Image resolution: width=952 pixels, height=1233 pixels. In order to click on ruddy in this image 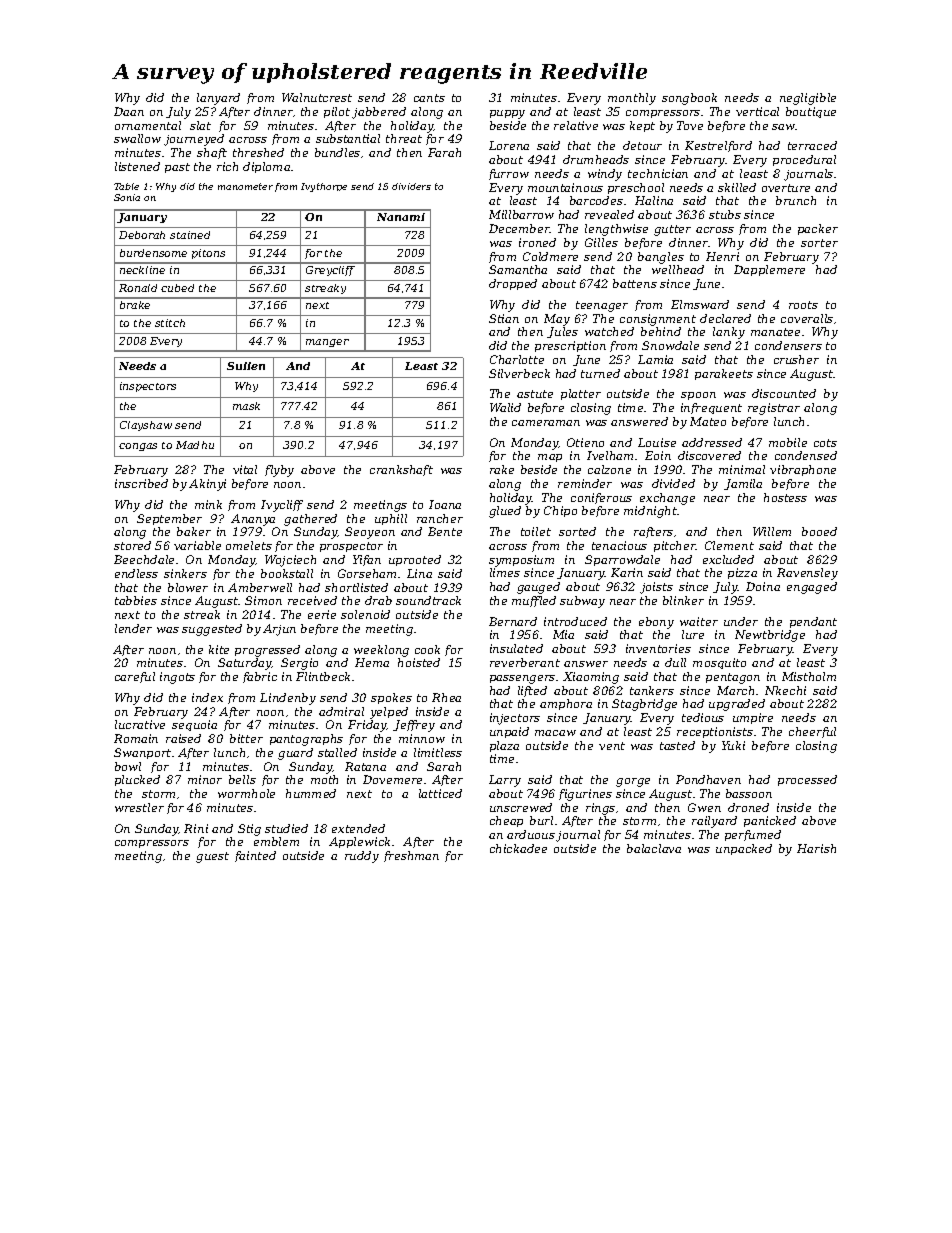, I will do `click(362, 857)`.
